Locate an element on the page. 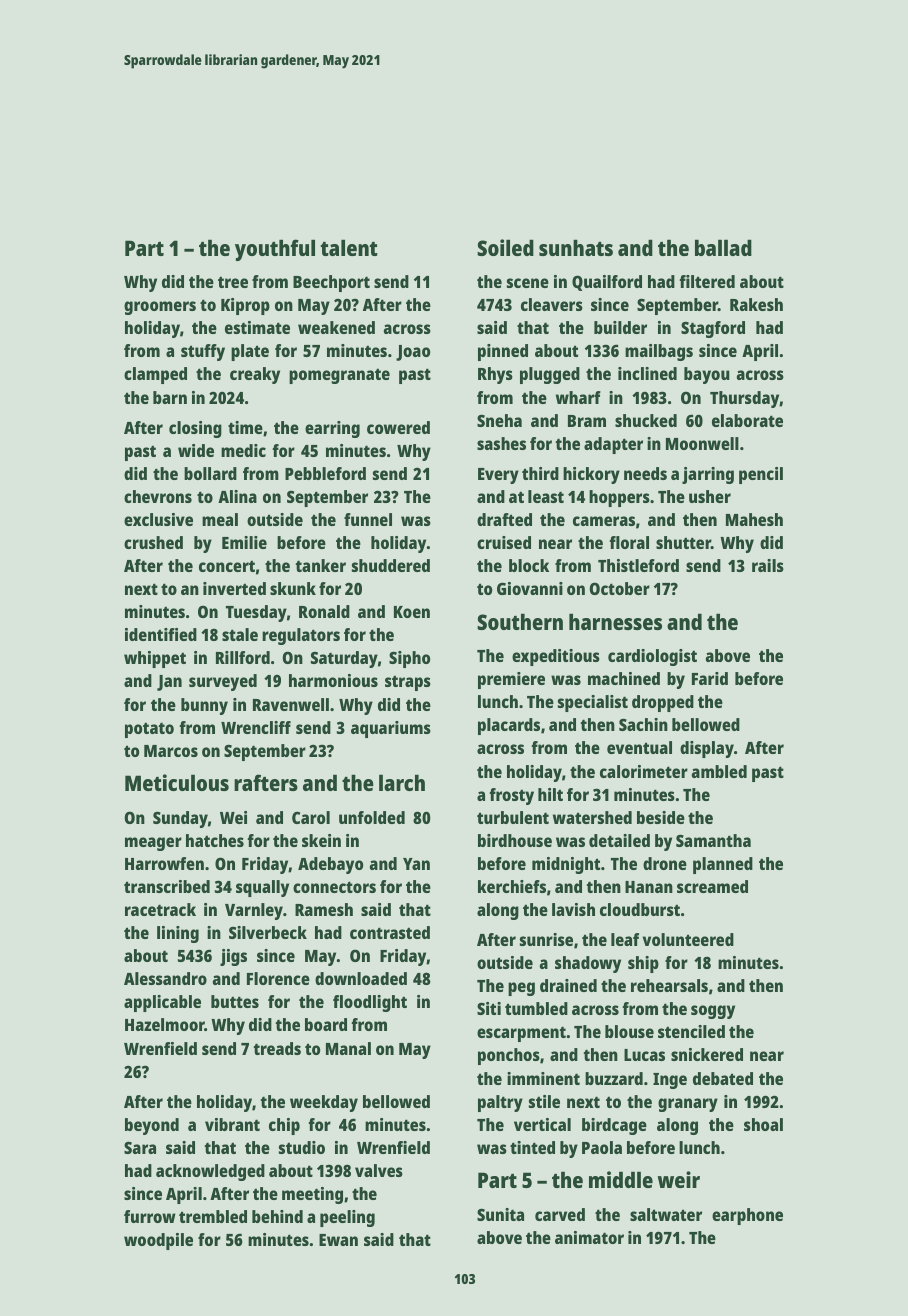  meeting is located at coordinates (312, 1195).
